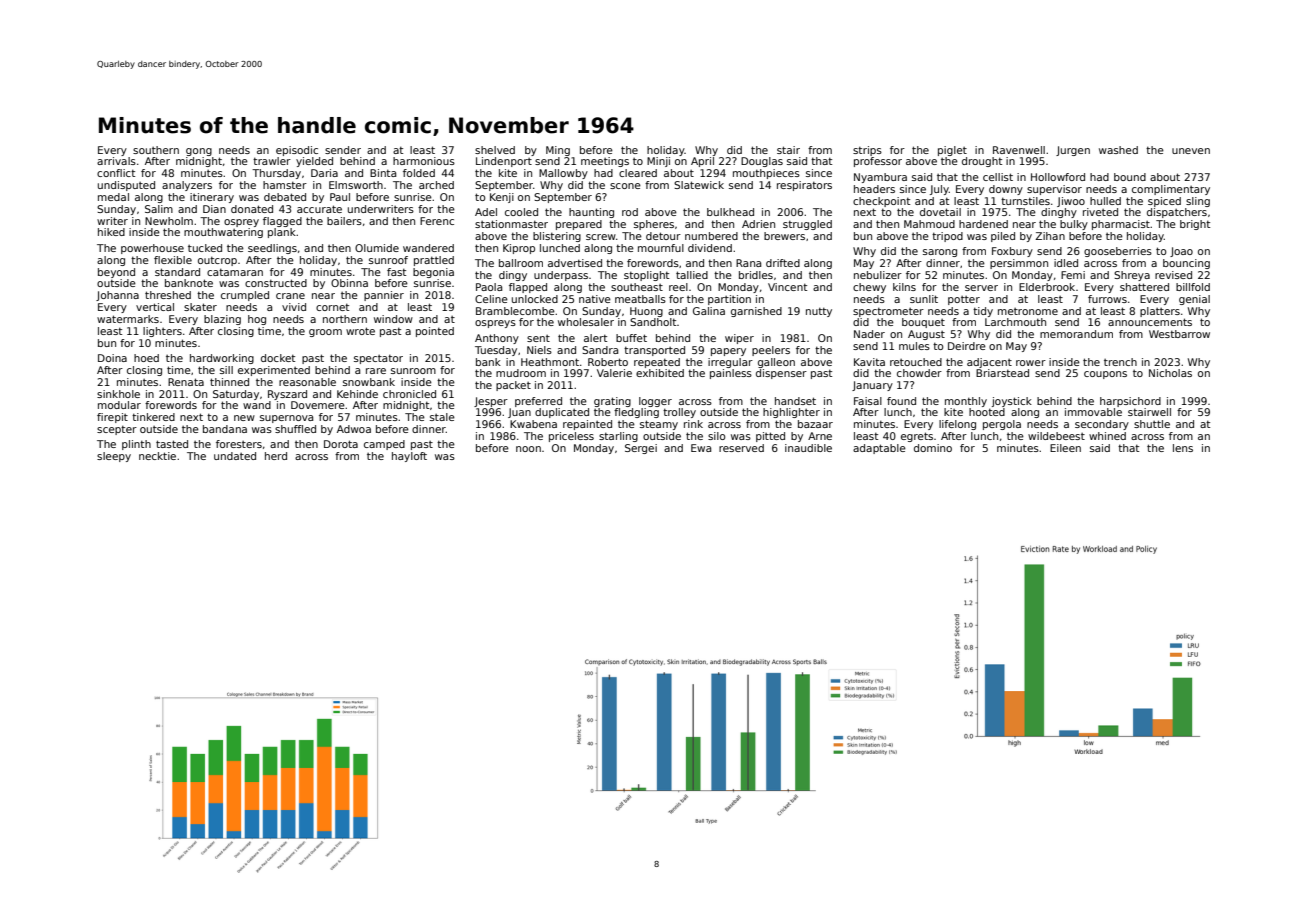 The image size is (1308, 924). What do you see at coordinates (933, 448) in the image?
I see `domino` at bounding box center [933, 448].
